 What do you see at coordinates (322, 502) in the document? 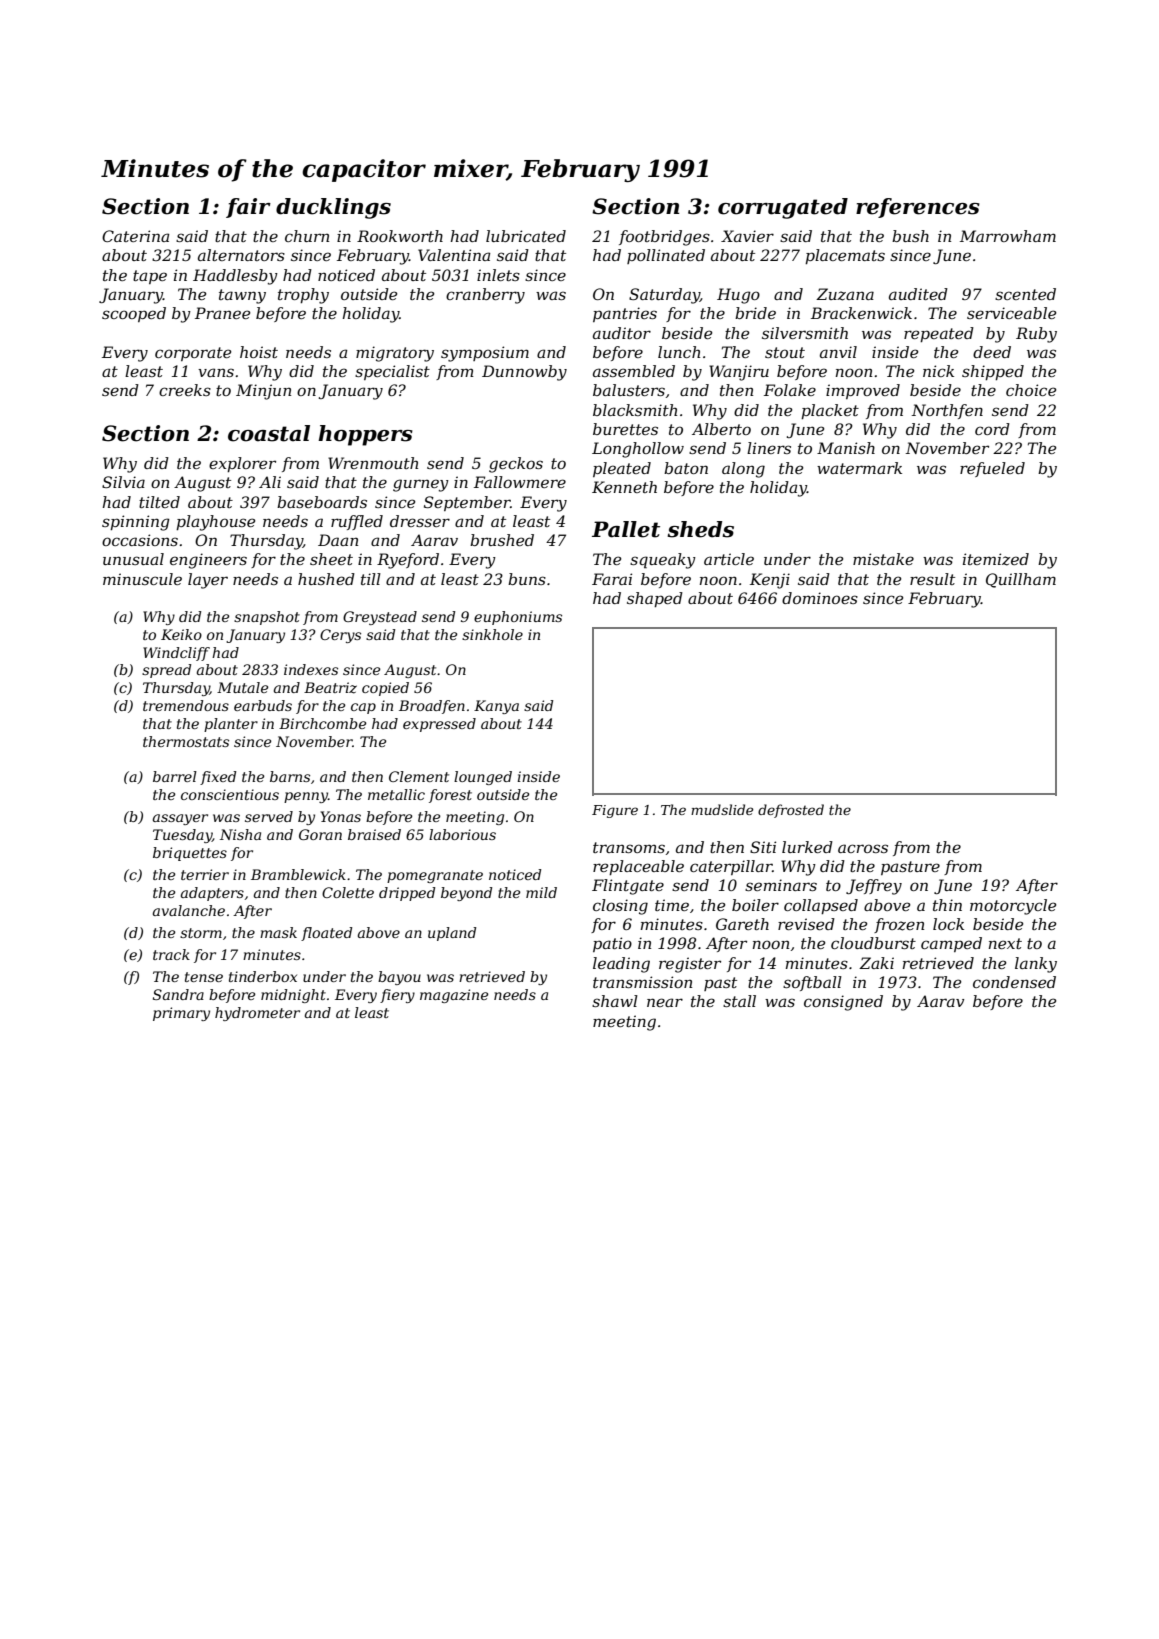
I see `baseboards` at bounding box center [322, 502].
